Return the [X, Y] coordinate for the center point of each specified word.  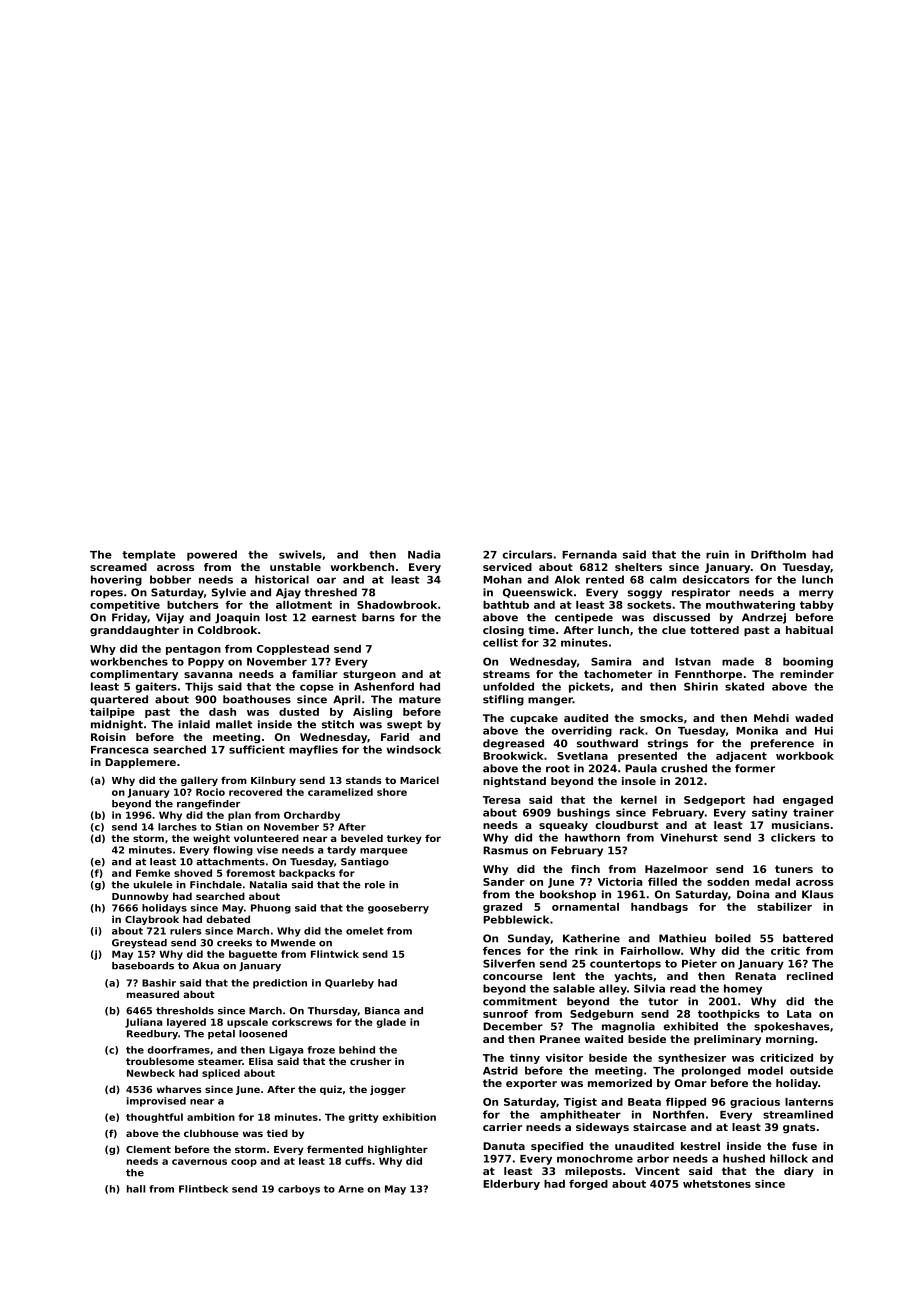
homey [743, 989]
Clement [148, 1149]
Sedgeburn [601, 1015]
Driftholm [778, 554]
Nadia [424, 554]
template [149, 555]
